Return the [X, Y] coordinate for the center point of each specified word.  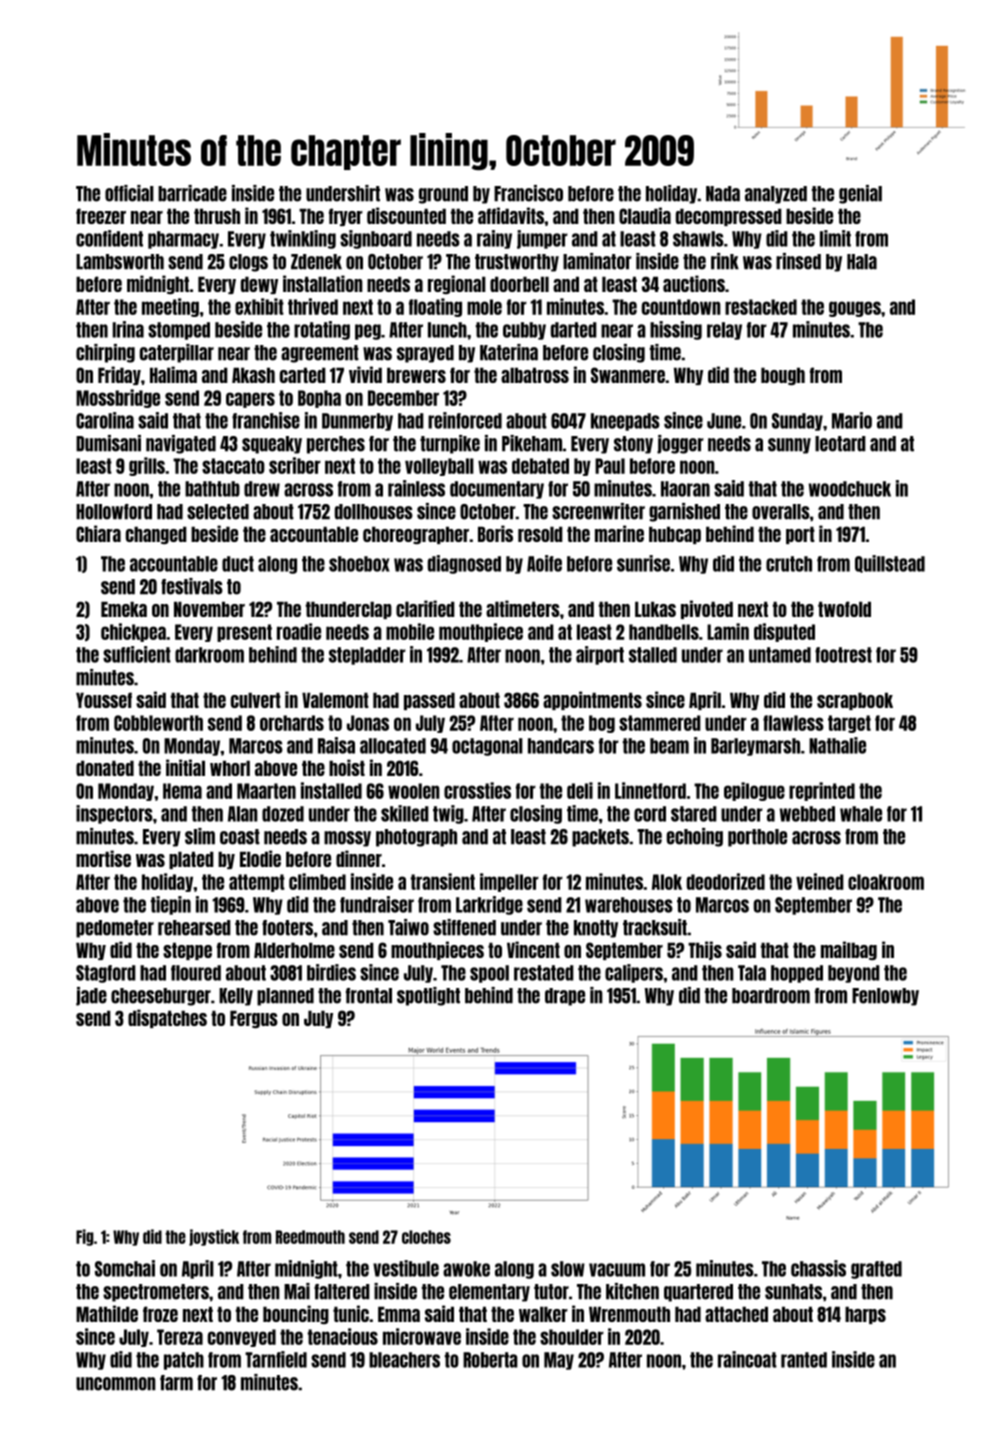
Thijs [705, 950]
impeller [509, 882]
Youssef [104, 700]
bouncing [296, 1314]
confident [109, 238]
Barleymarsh [755, 747]
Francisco [528, 193]
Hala [862, 262]
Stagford [106, 974]
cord [650, 814]
